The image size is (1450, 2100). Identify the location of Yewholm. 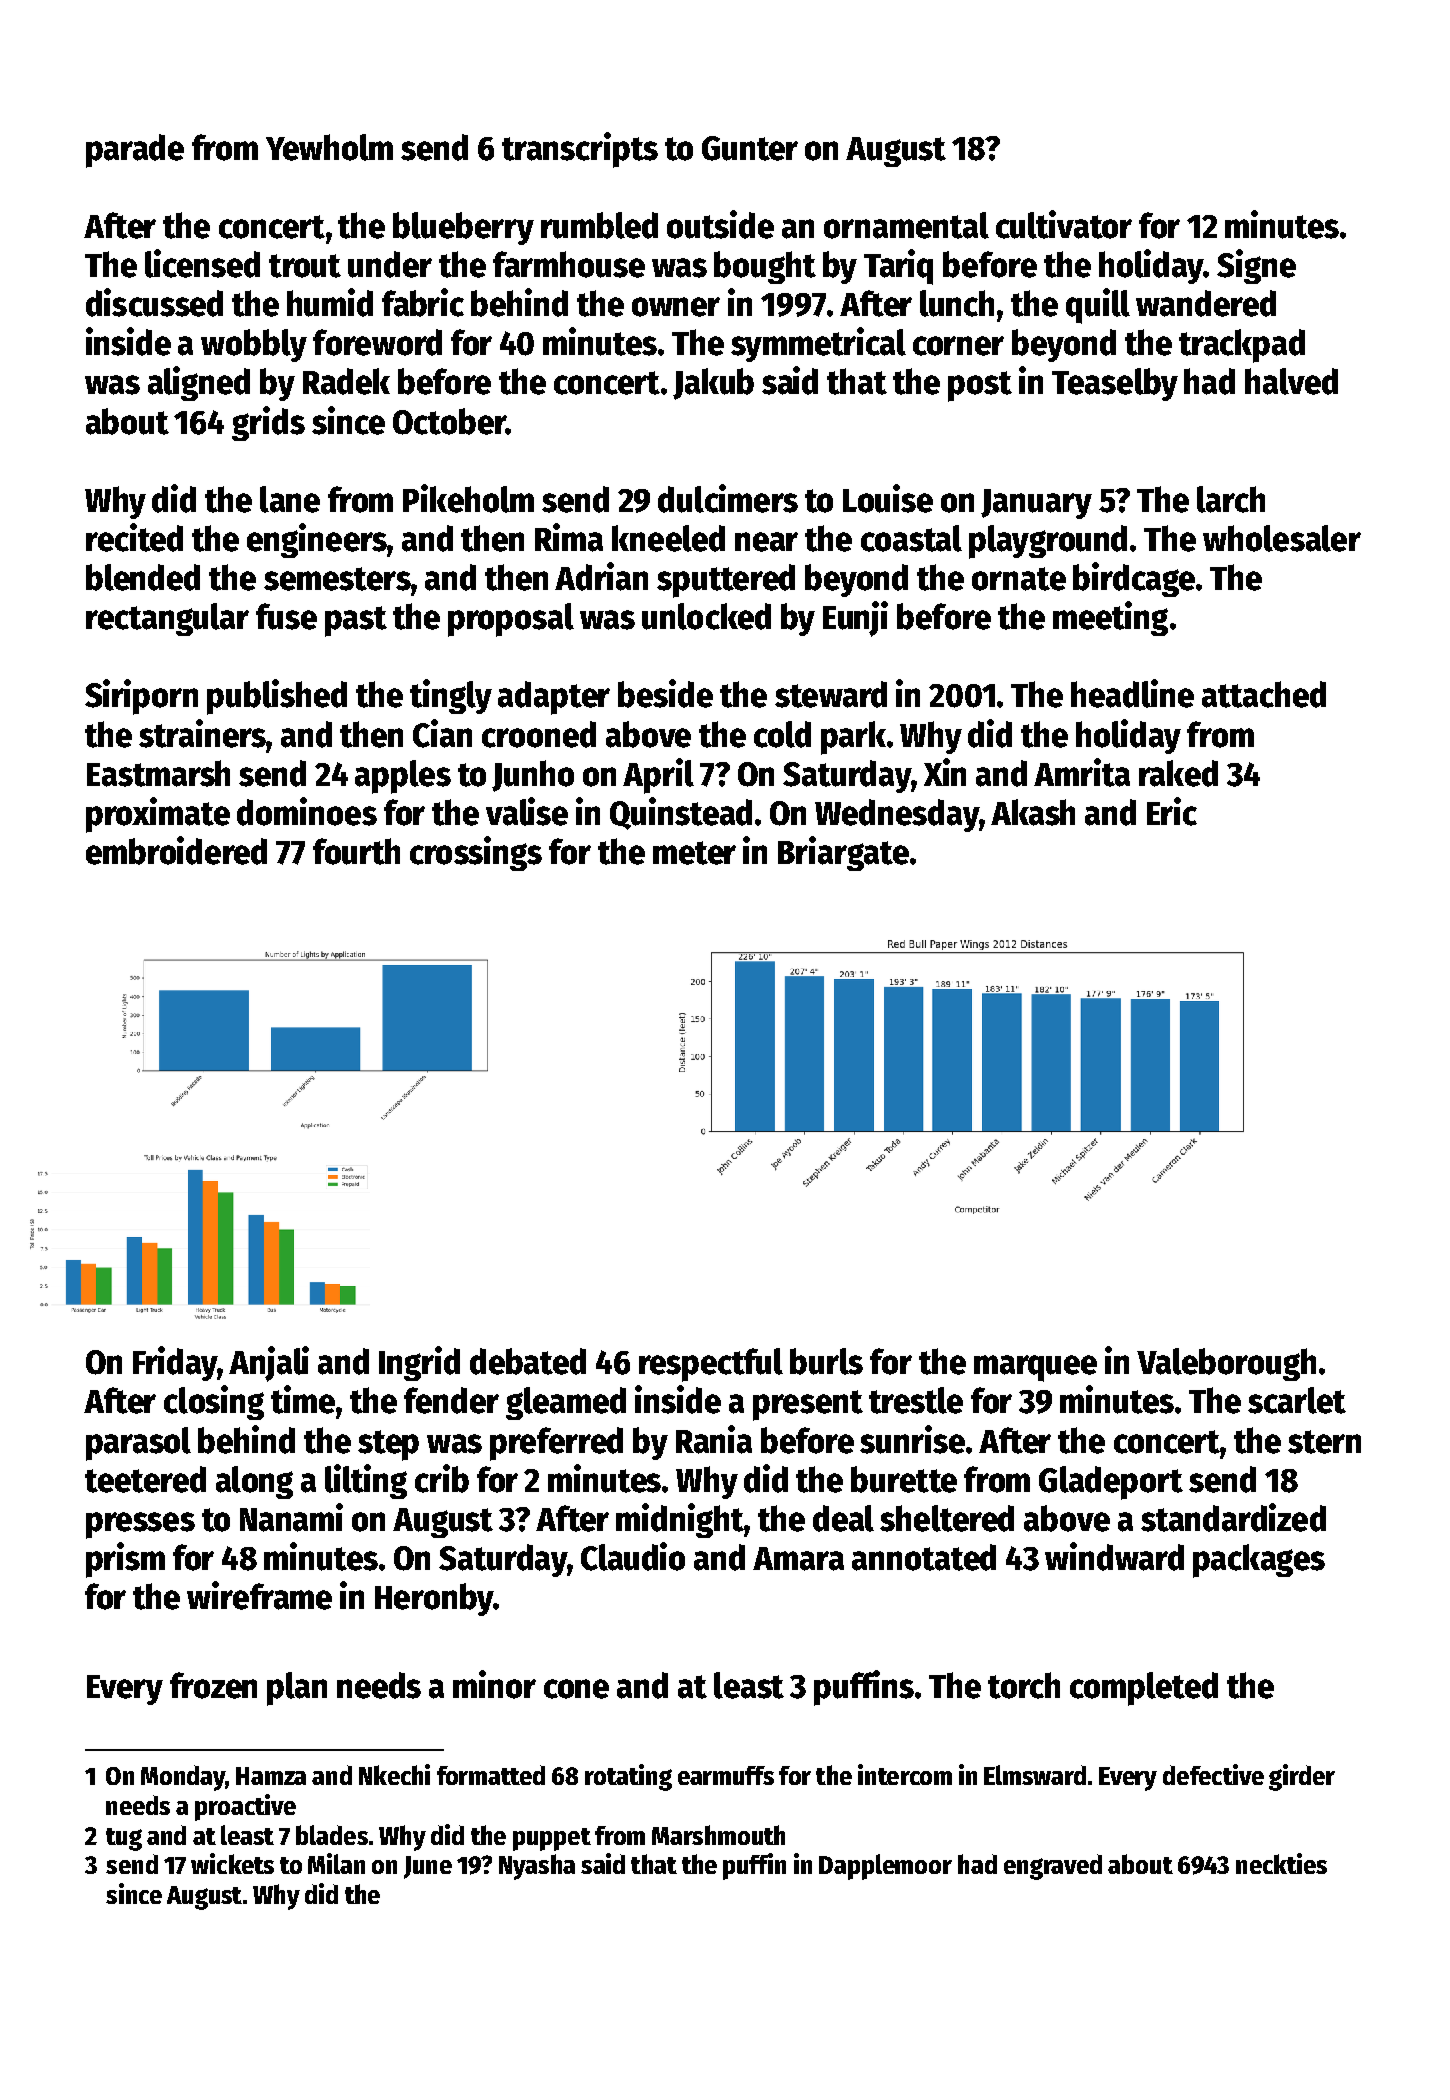
(329, 147).
